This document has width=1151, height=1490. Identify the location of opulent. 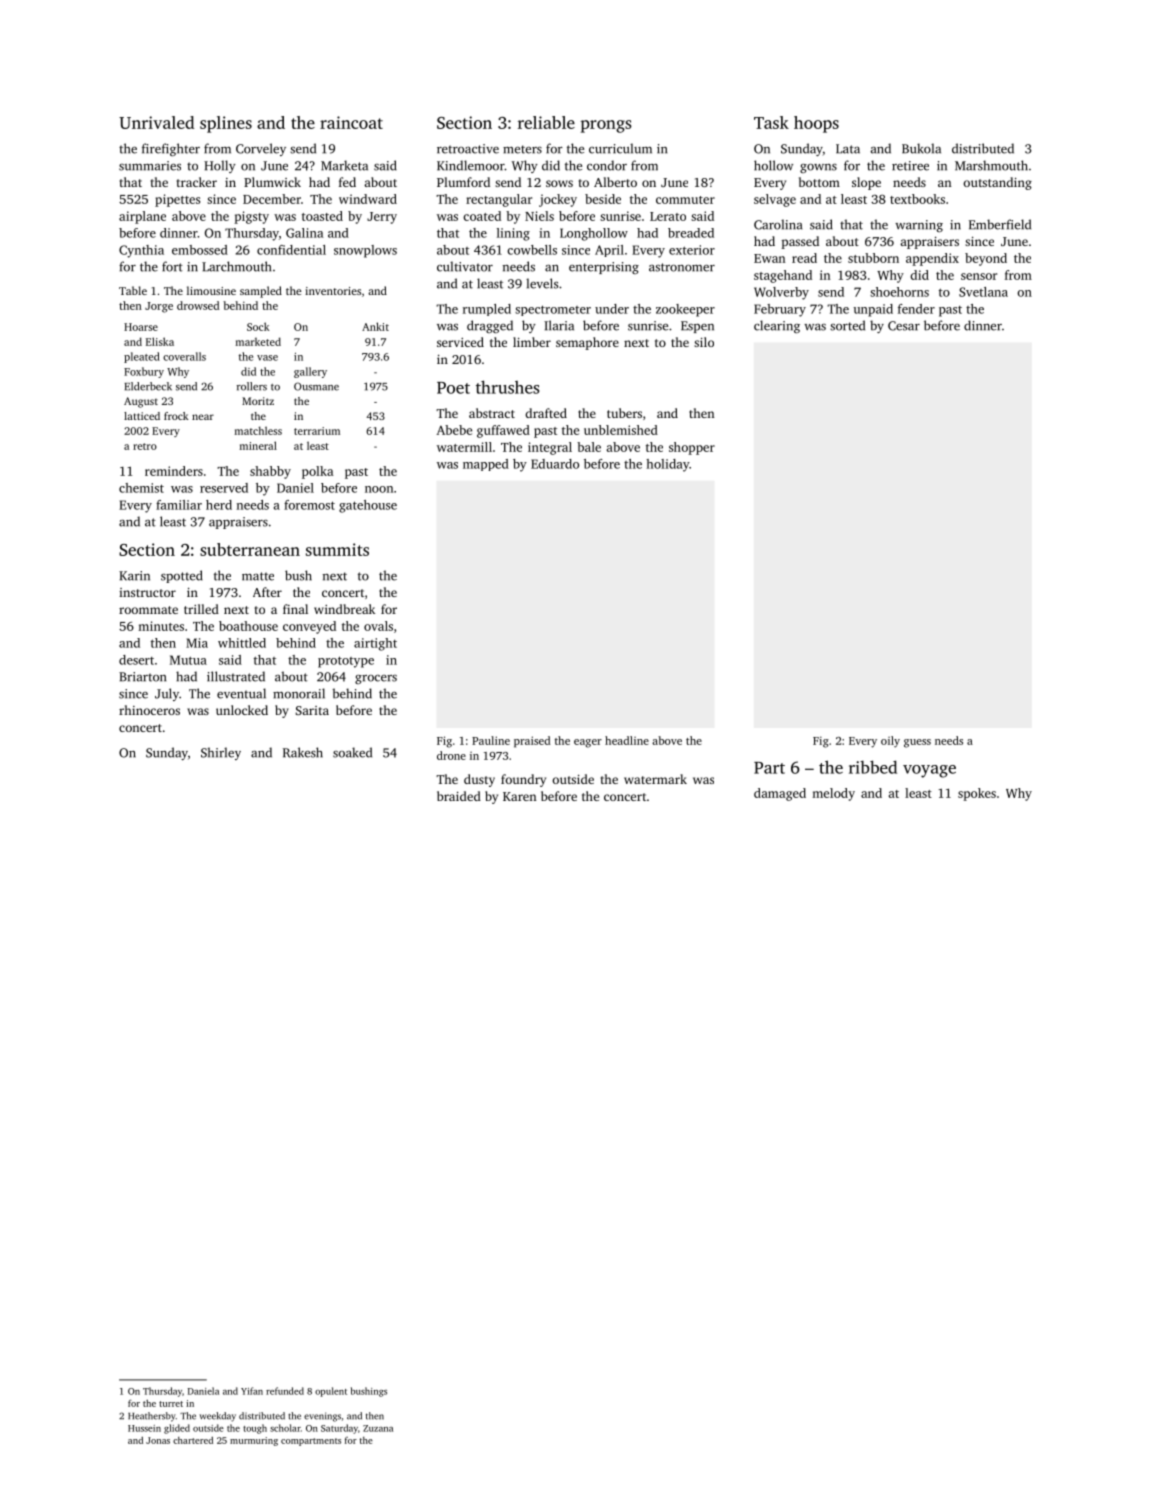
(331, 1392).
